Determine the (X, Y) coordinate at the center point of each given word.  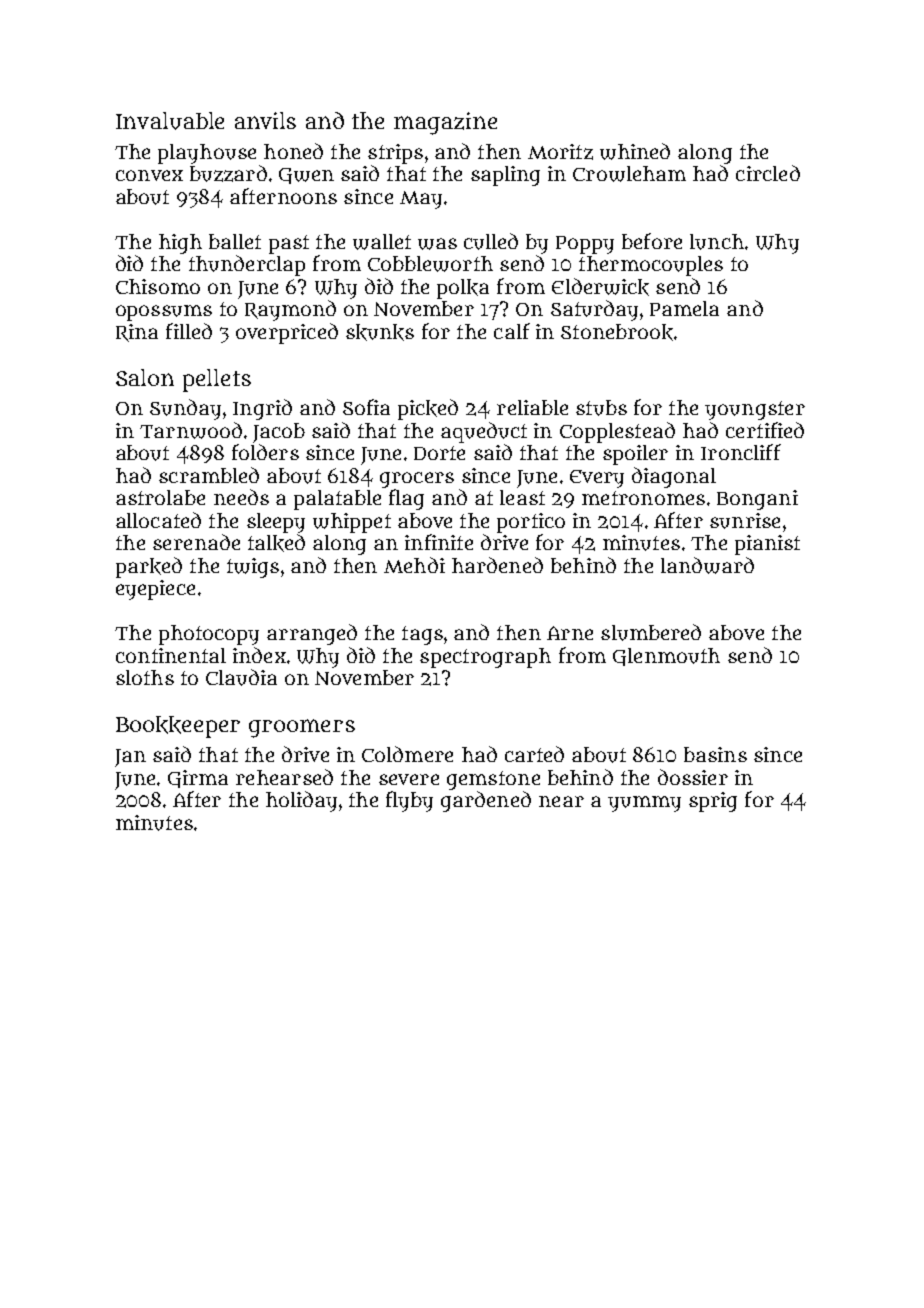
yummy (644, 804)
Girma (198, 779)
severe (409, 779)
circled (768, 173)
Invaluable (170, 121)
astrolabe (160, 497)
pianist (767, 545)
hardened (497, 565)
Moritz (560, 152)
